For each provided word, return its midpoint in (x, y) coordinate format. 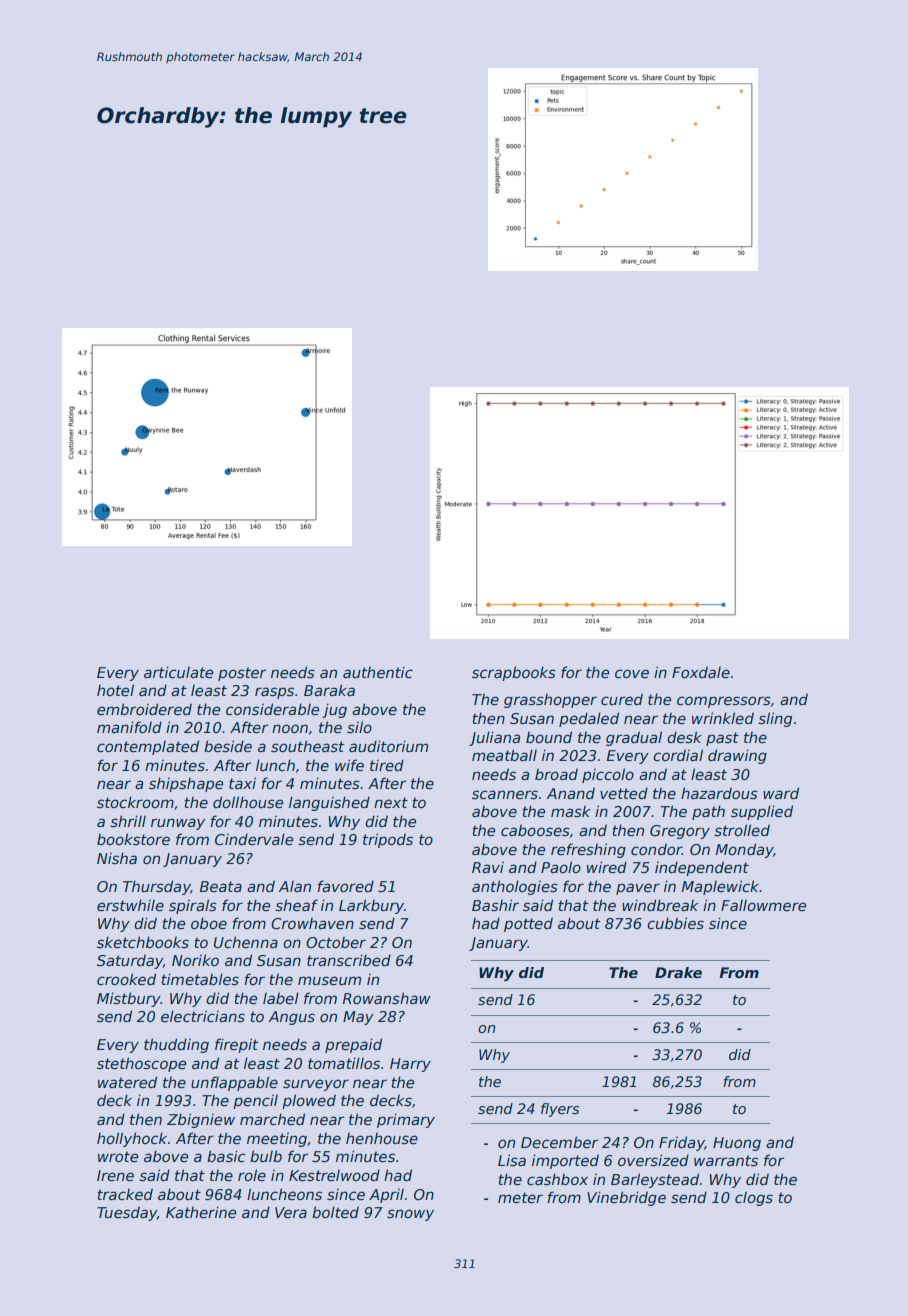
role (252, 1175)
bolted (335, 1212)
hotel (115, 690)
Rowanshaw (387, 998)
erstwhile (130, 905)
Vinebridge (626, 1198)
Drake (678, 972)
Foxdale (701, 672)
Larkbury (371, 906)
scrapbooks (514, 673)
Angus (292, 1018)
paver (638, 889)
